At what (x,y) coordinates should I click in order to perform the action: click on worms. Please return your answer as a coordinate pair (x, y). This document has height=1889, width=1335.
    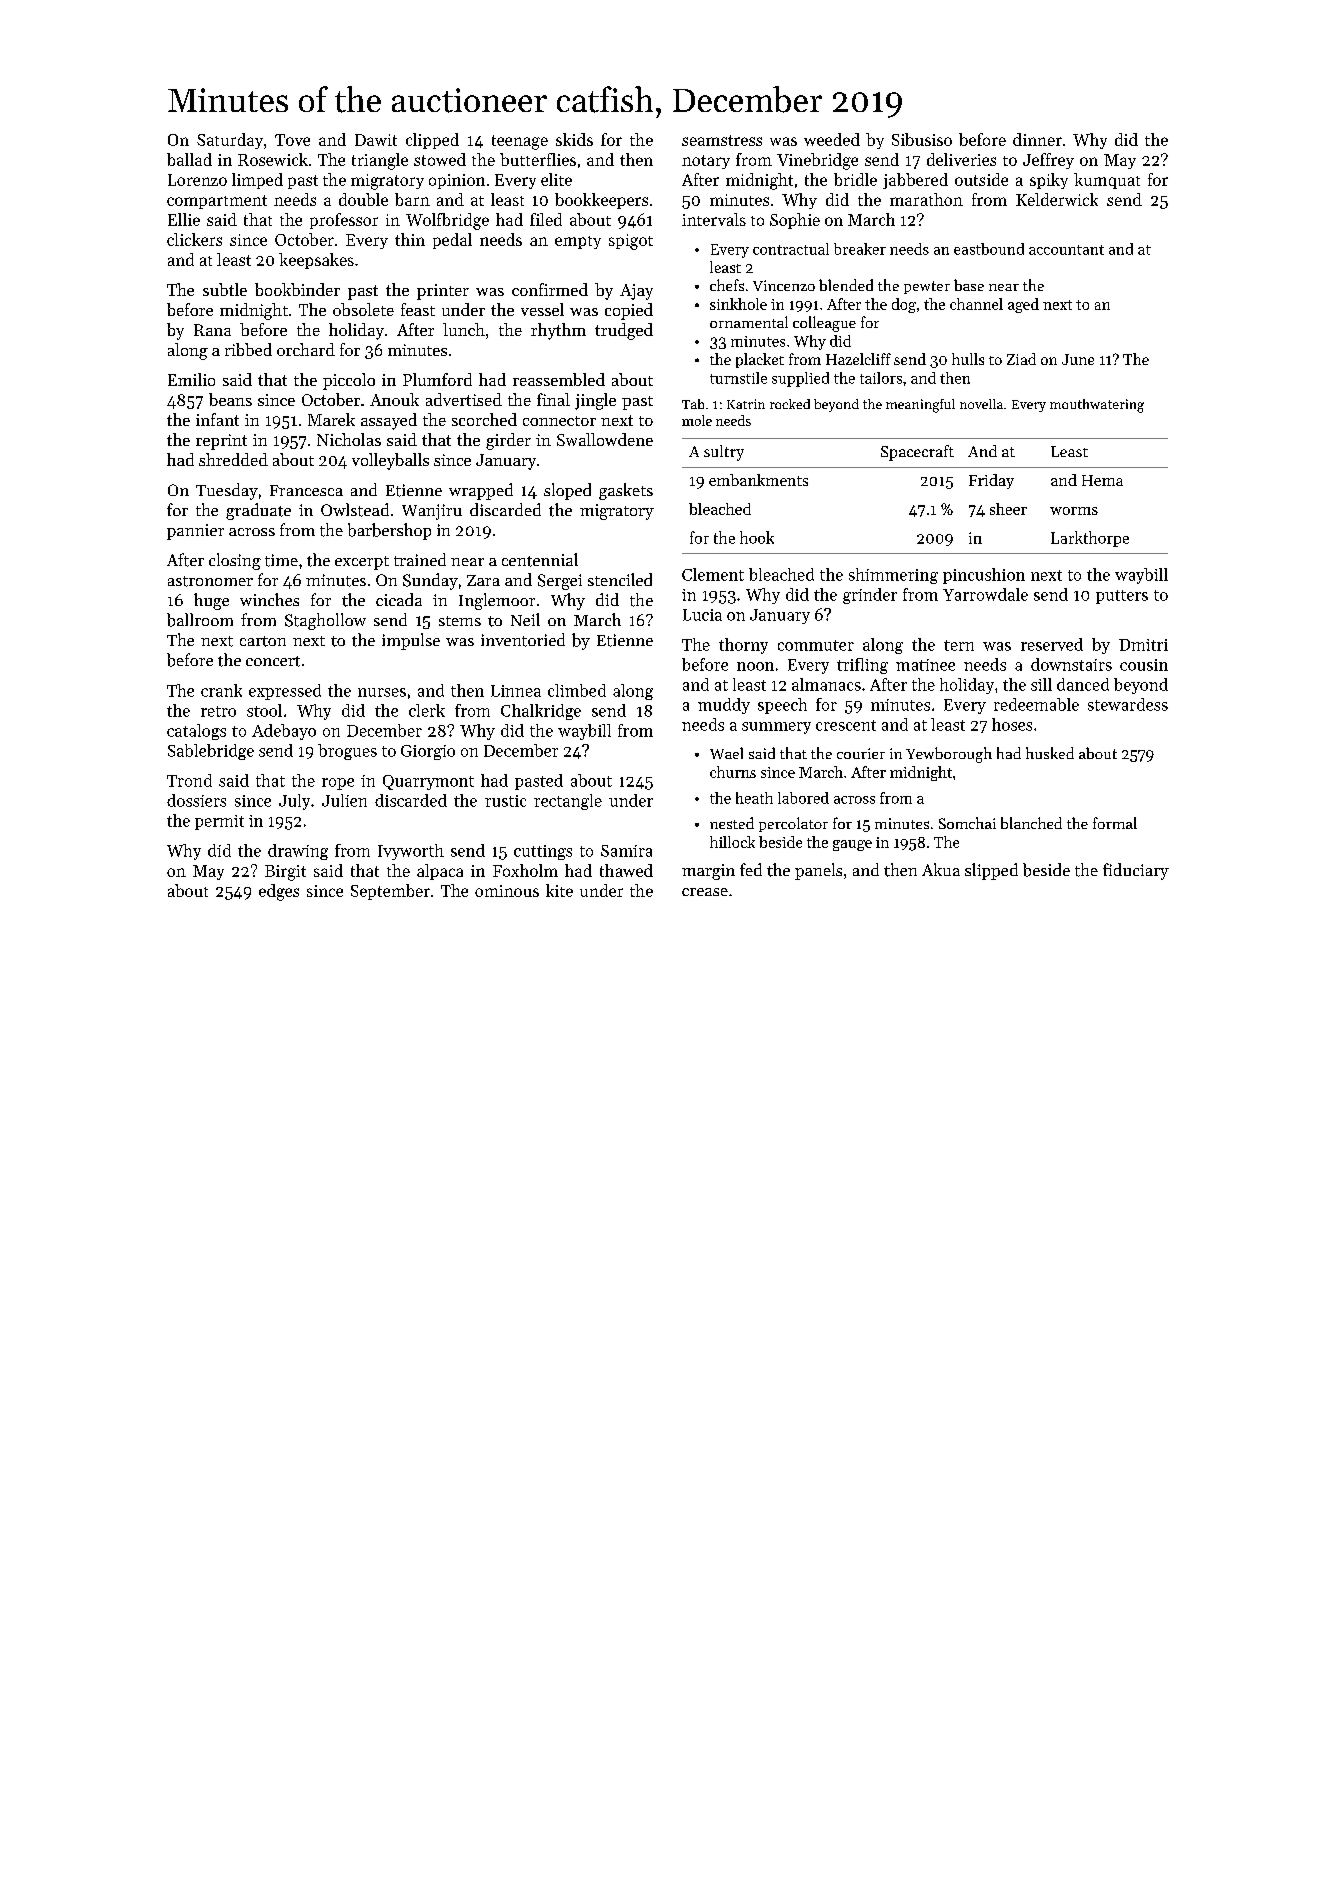
    Looking at the image, I should click on (1074, 511).
